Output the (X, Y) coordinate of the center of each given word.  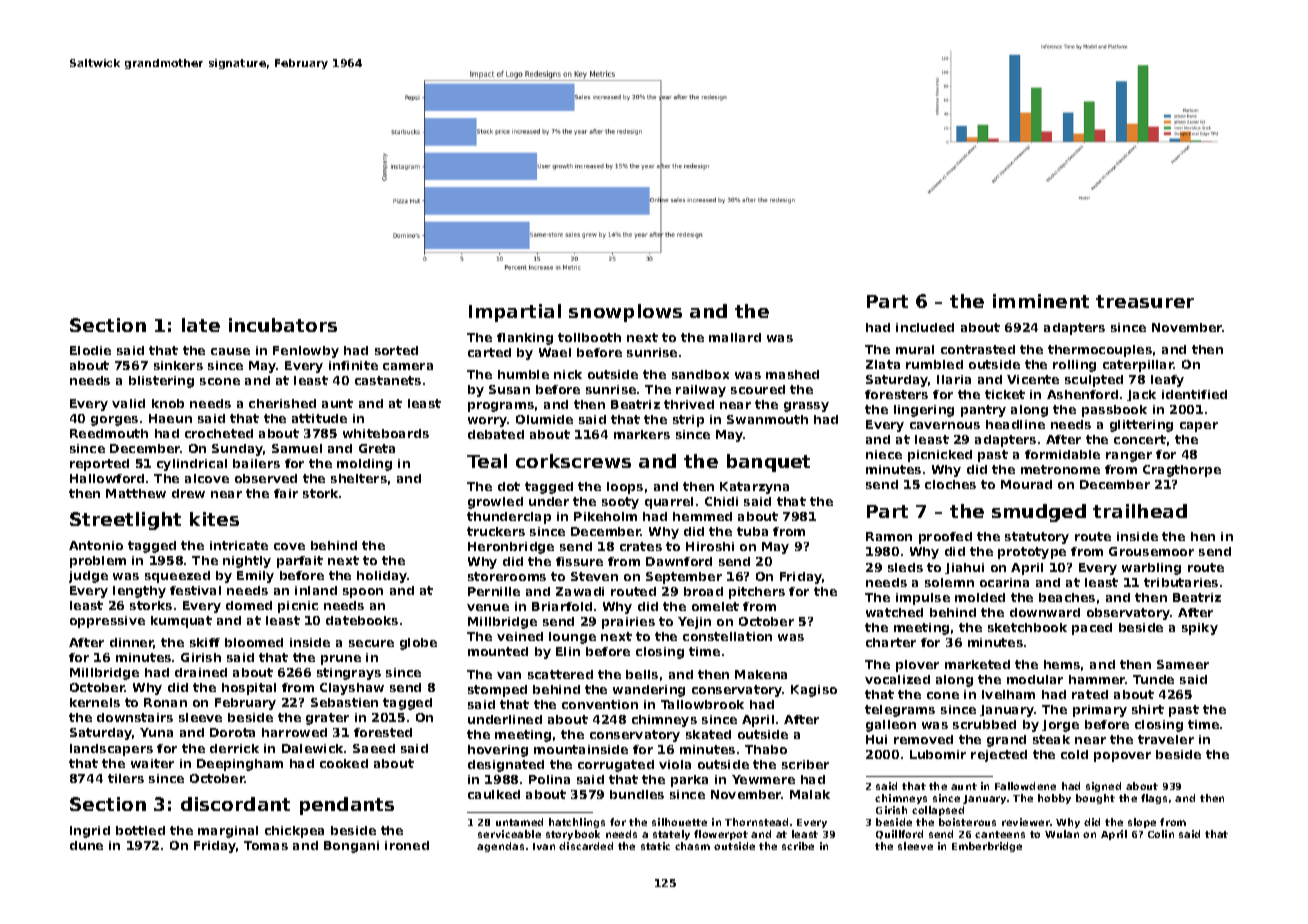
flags (1154, 799)
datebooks (362, 620)
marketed (977, 664)
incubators (283, 325)
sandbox (700, 374)
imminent (1041, 301)
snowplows (625, 313)
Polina (549, 779)
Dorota (232, 732)
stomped (497, 691)
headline (1015, 424)
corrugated (616, 766)
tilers (126, 778)
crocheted (219, 433)
